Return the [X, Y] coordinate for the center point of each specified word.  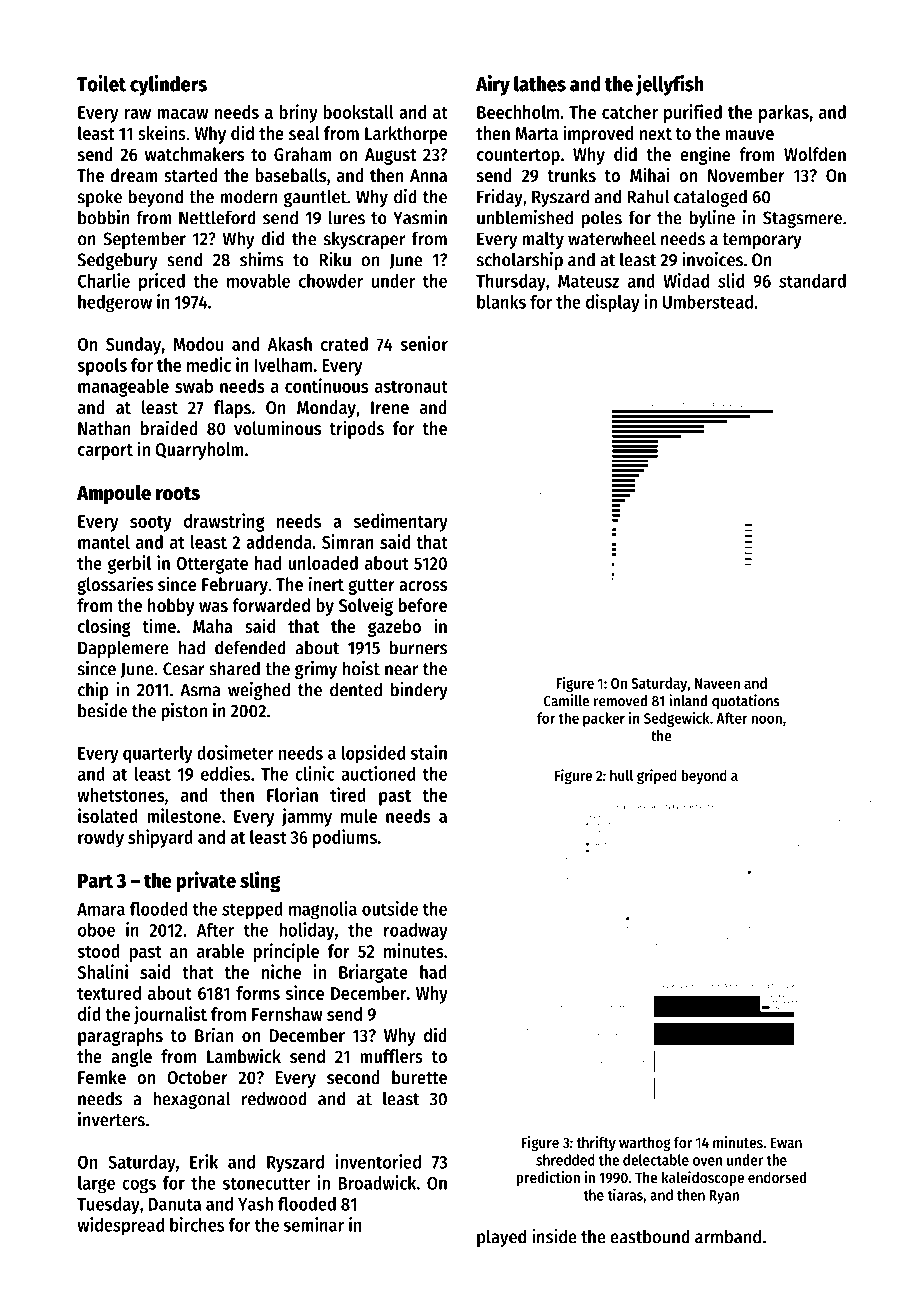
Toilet [101, 83]
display [613, 303]
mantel [104, 542]
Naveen [717, 683]
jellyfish [670, 85]
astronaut [411, 387]
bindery [419, 691]
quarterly [157, 755]
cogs [139, 1186]
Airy [493, 85]
